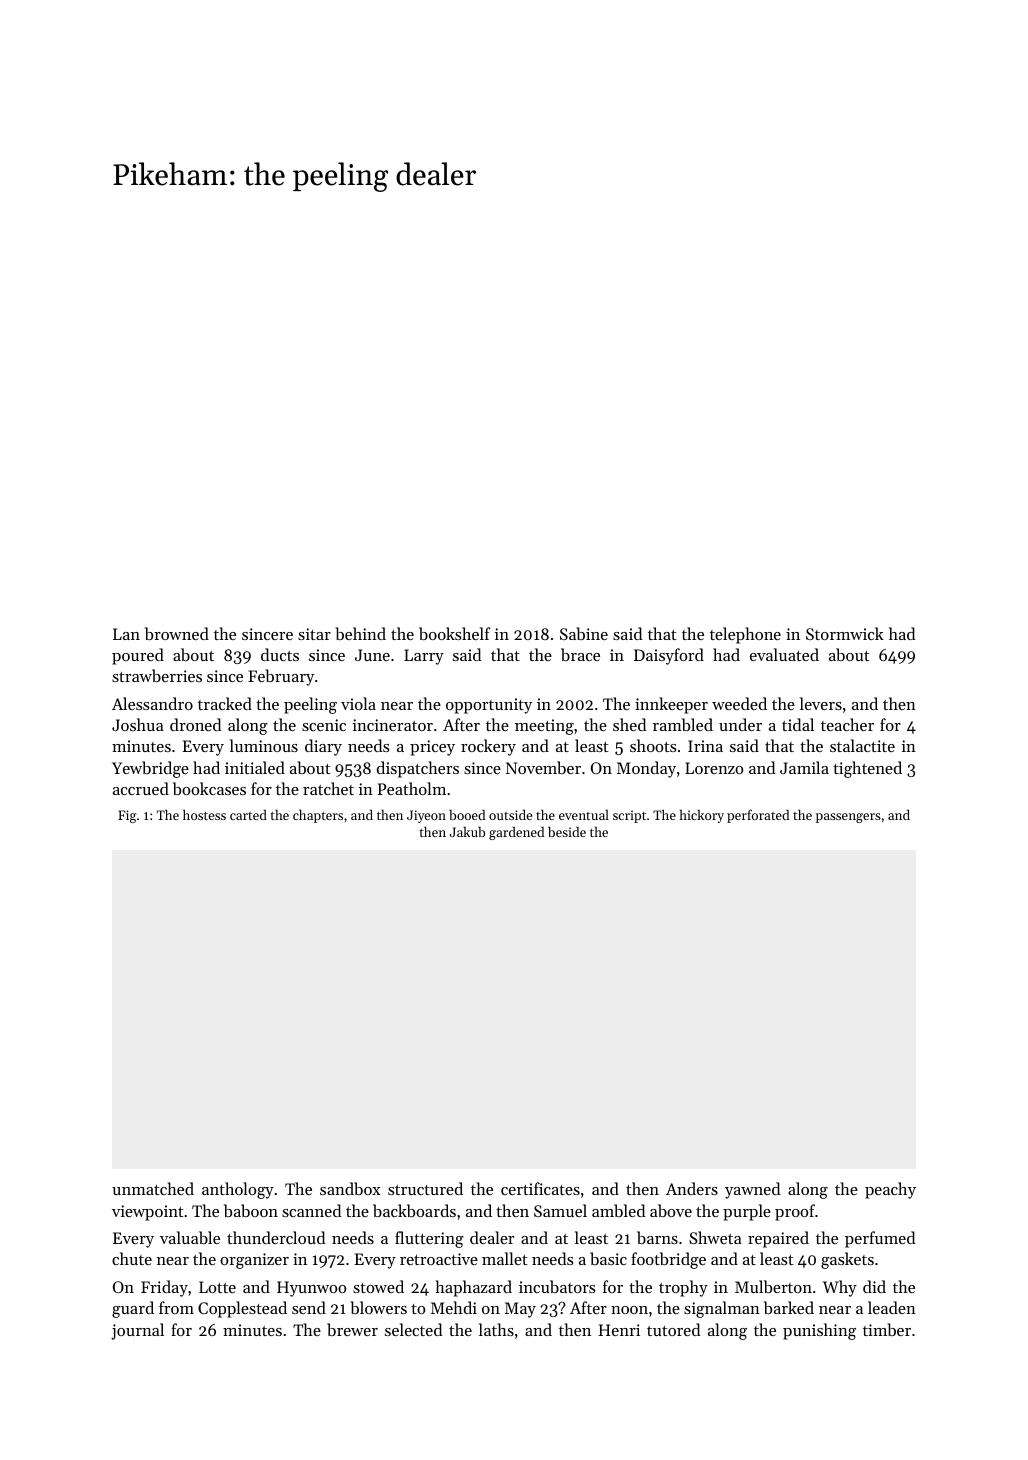 The image size is (1028, 1460). Describe the element at coordinates (496, 1329) in the screenshot. I see `laths` at that location.
